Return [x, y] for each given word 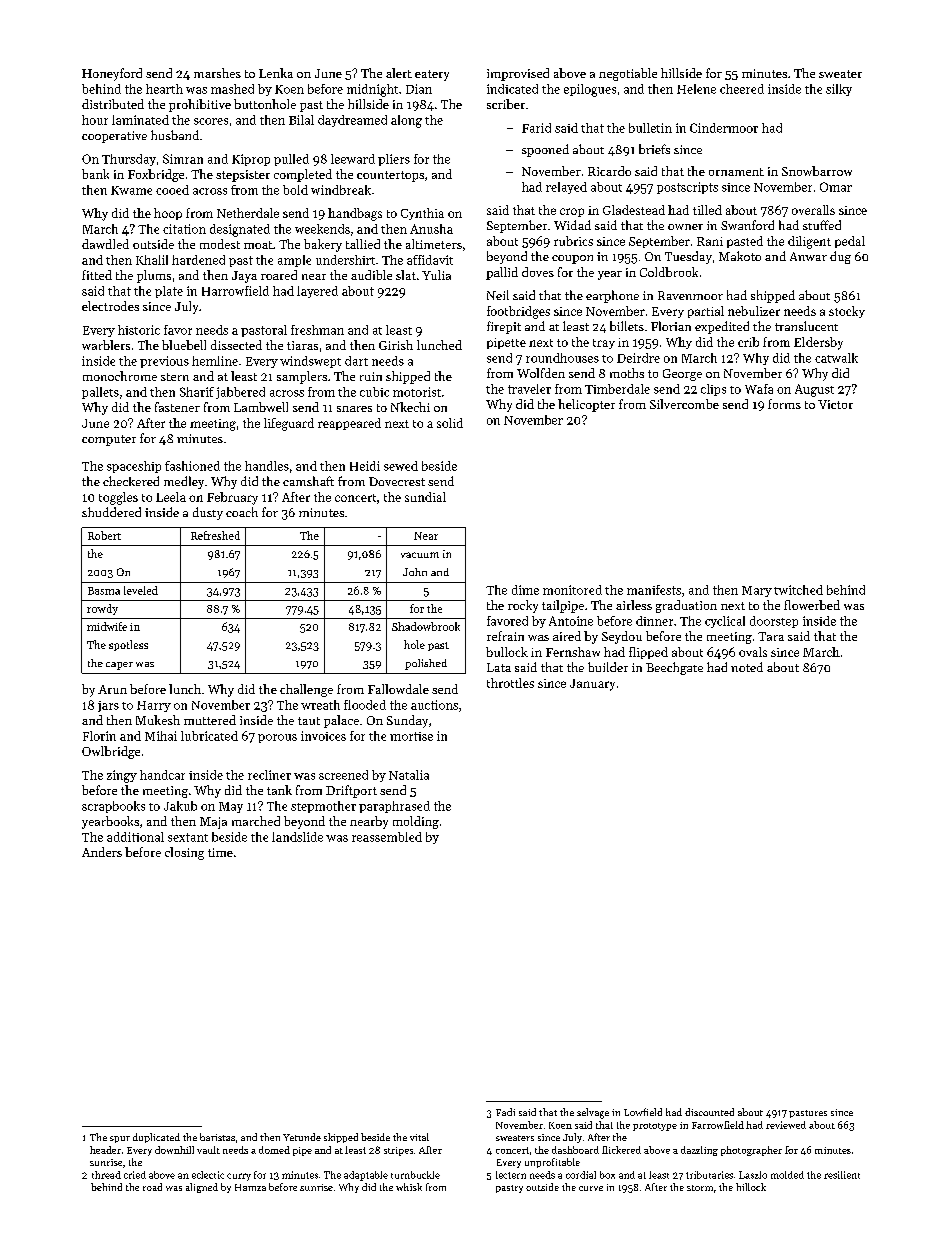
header [105, 1150]
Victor [835, 404]
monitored [572, 590]
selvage [593, 1113]
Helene [696, 89]
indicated [512, 89]
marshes [217, 73]
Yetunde [302, 1137]
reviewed [786, 1125]
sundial [425, 497]
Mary [757, 591]
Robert [104, 535]
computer [109, 440]
